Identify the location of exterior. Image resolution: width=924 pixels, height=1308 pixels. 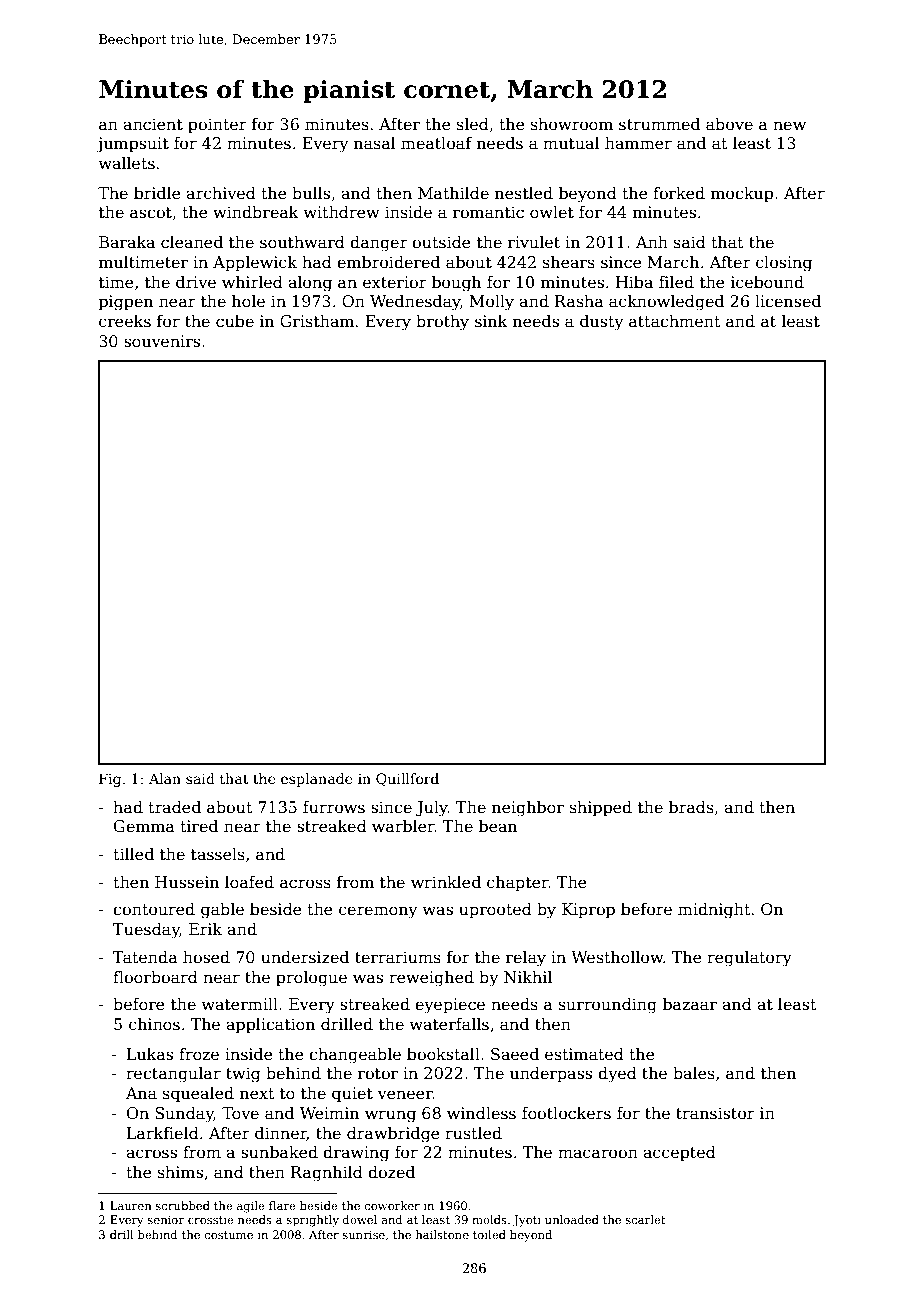
(395, 282).
